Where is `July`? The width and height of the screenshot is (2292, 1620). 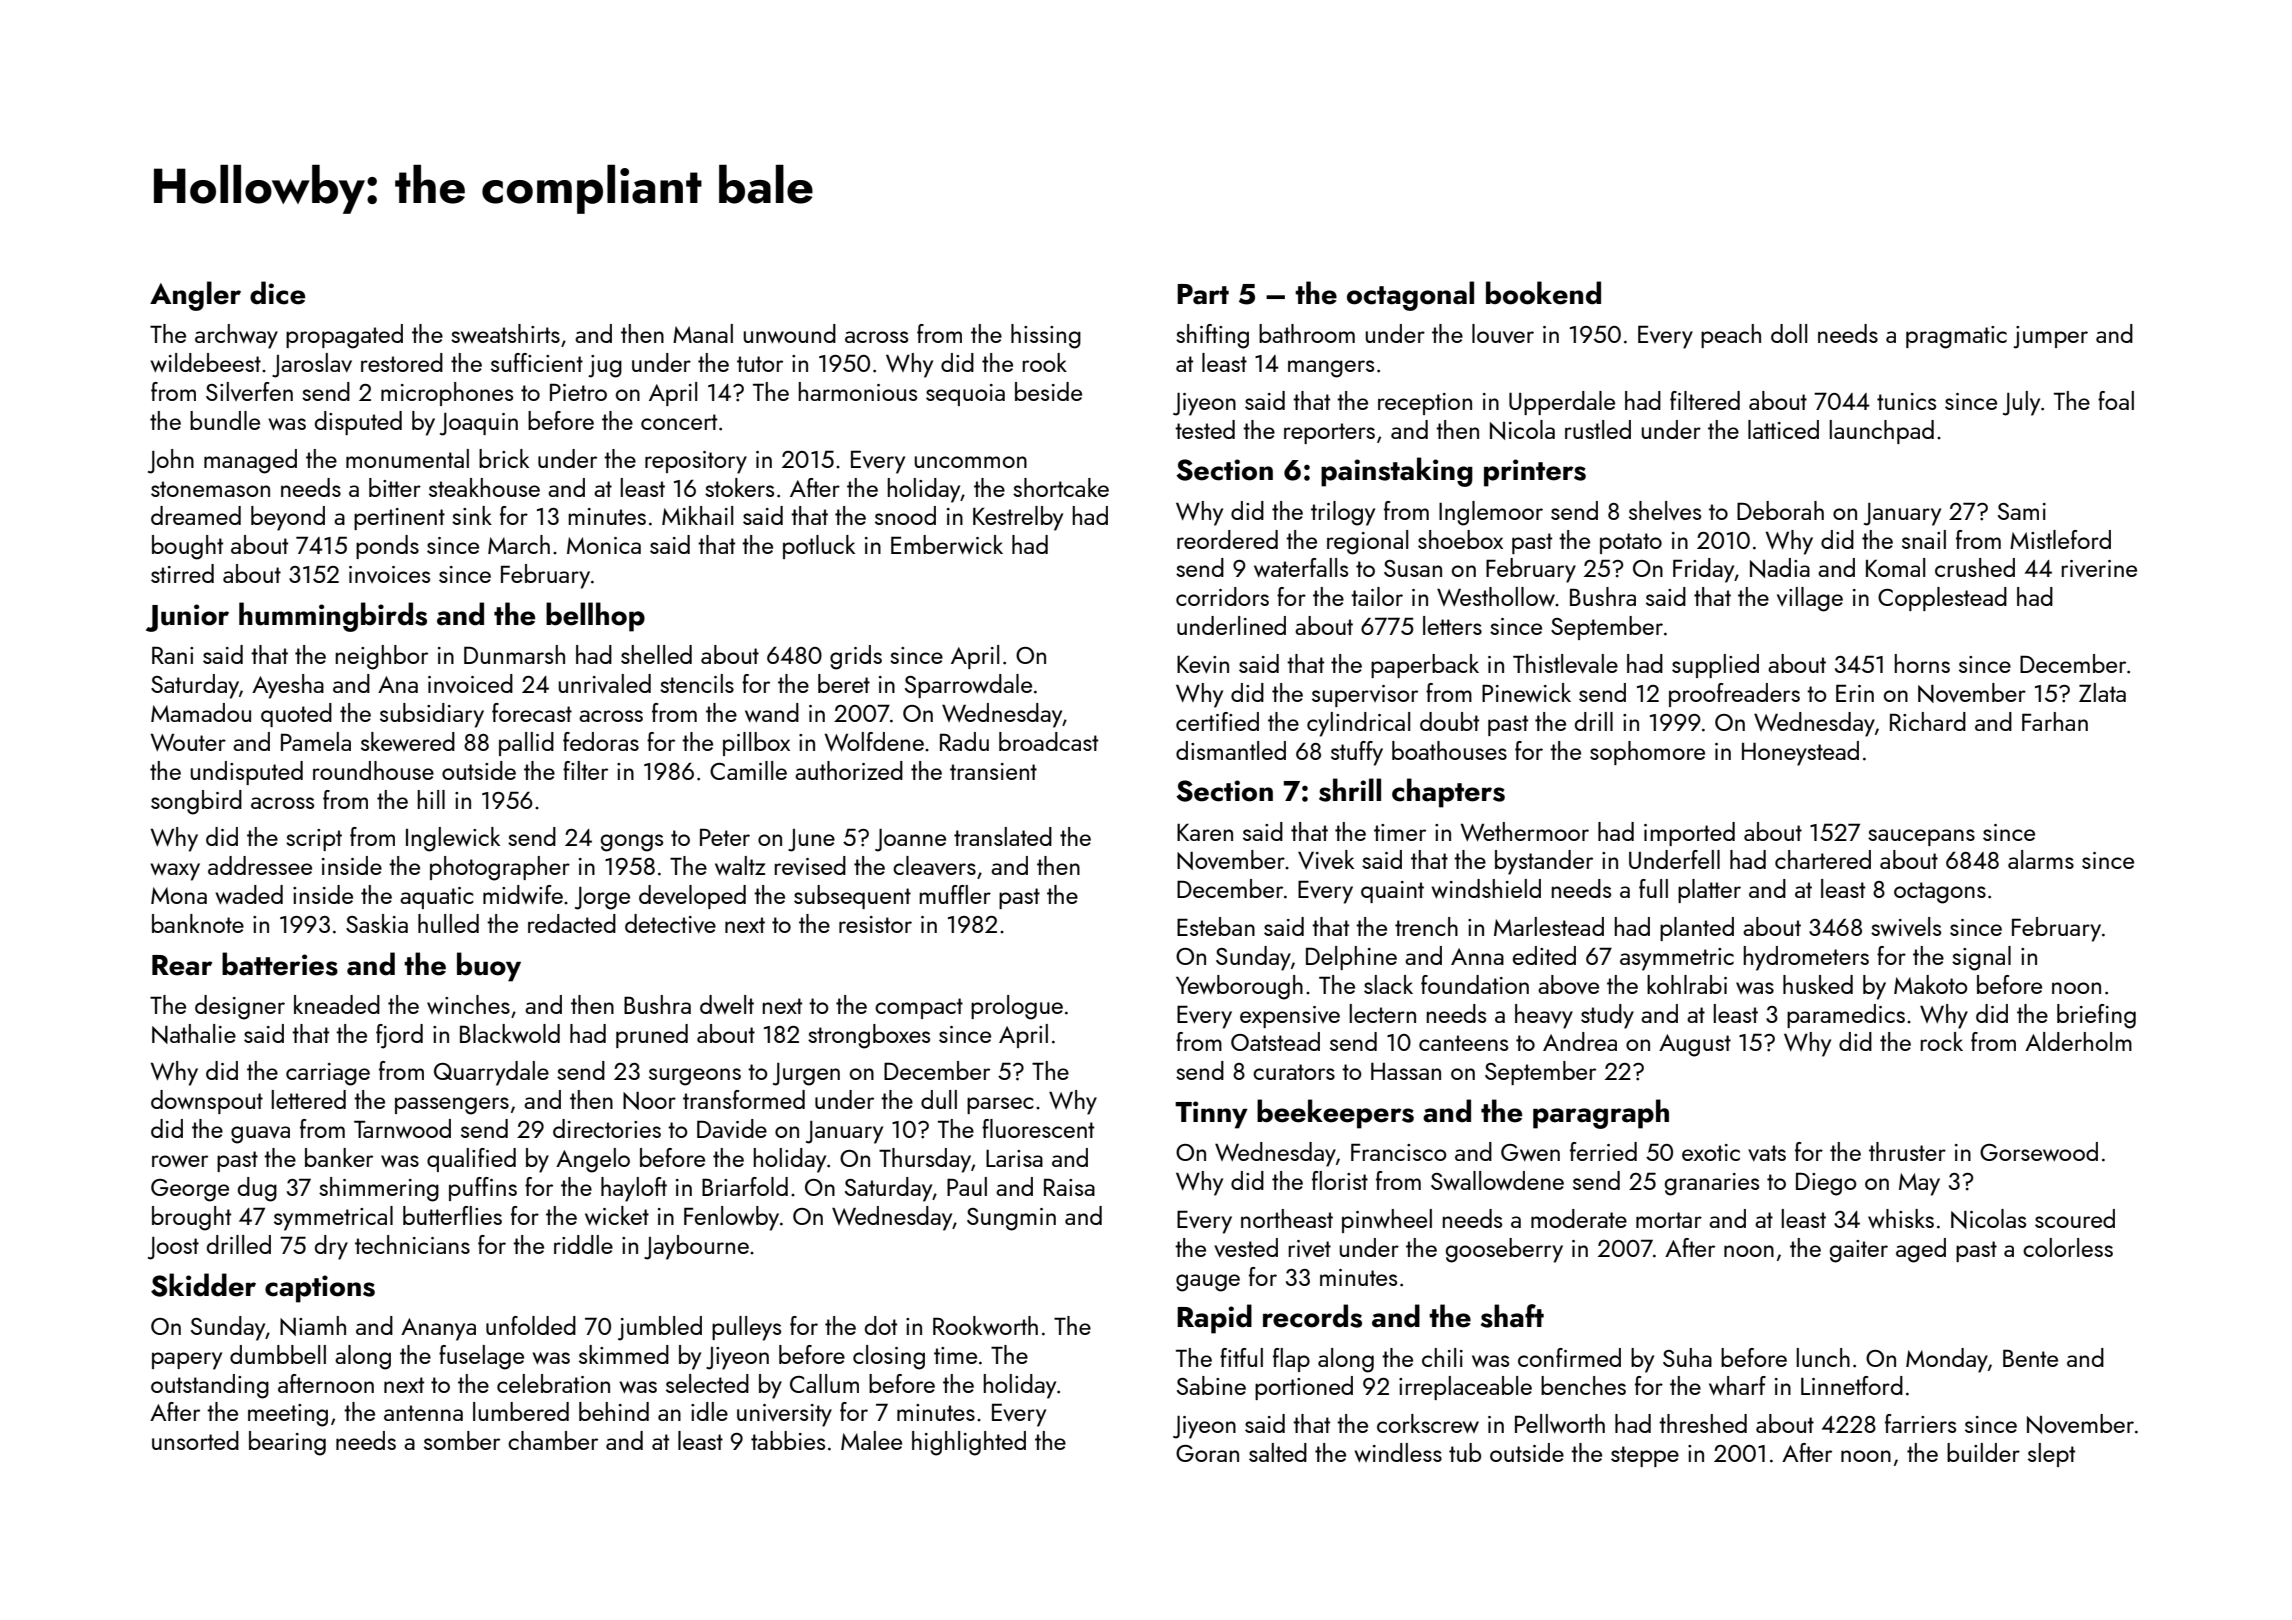
July is located at coordinates (2021, 403).
